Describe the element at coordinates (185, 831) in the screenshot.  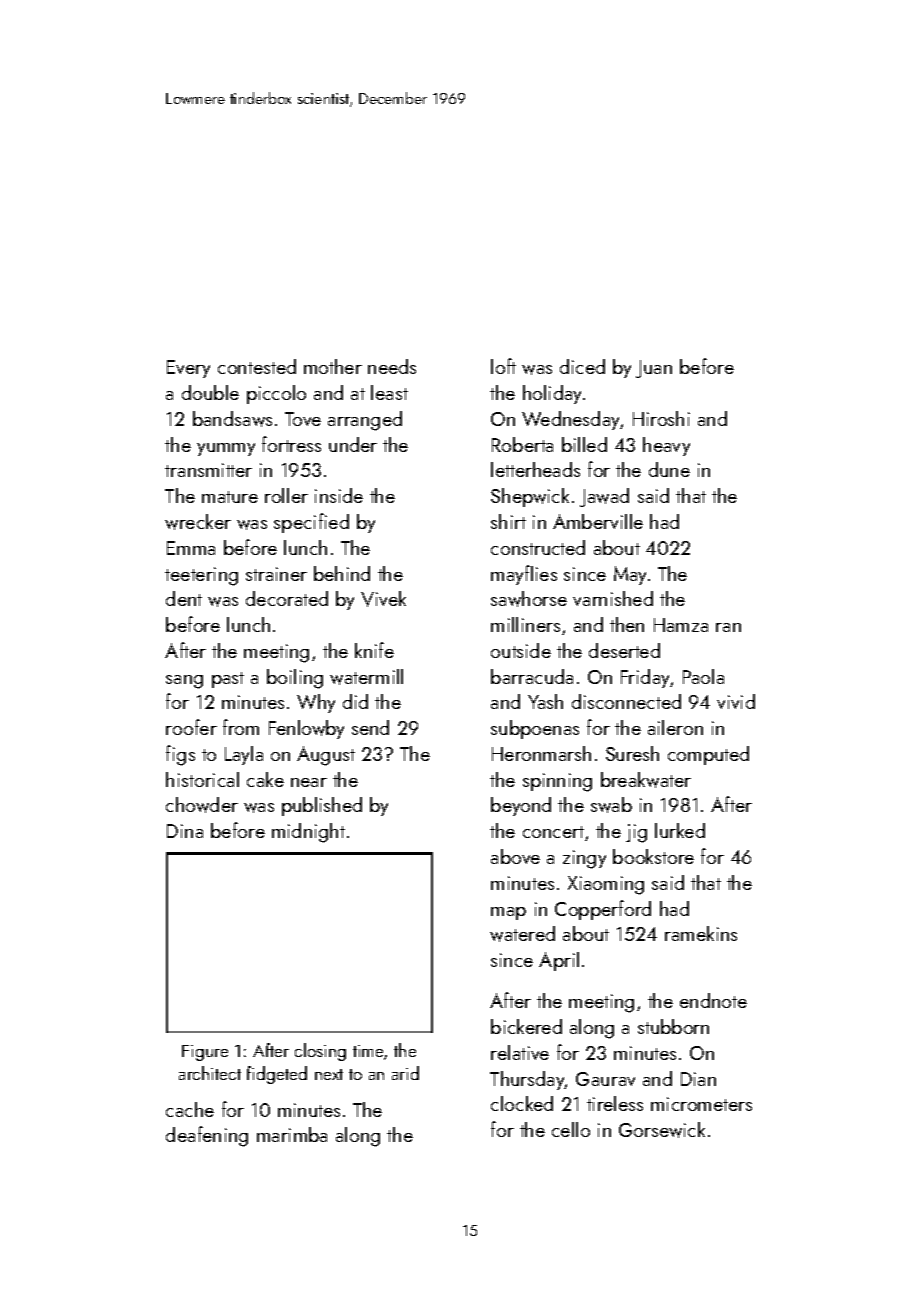
I see `Dina` at that location.
